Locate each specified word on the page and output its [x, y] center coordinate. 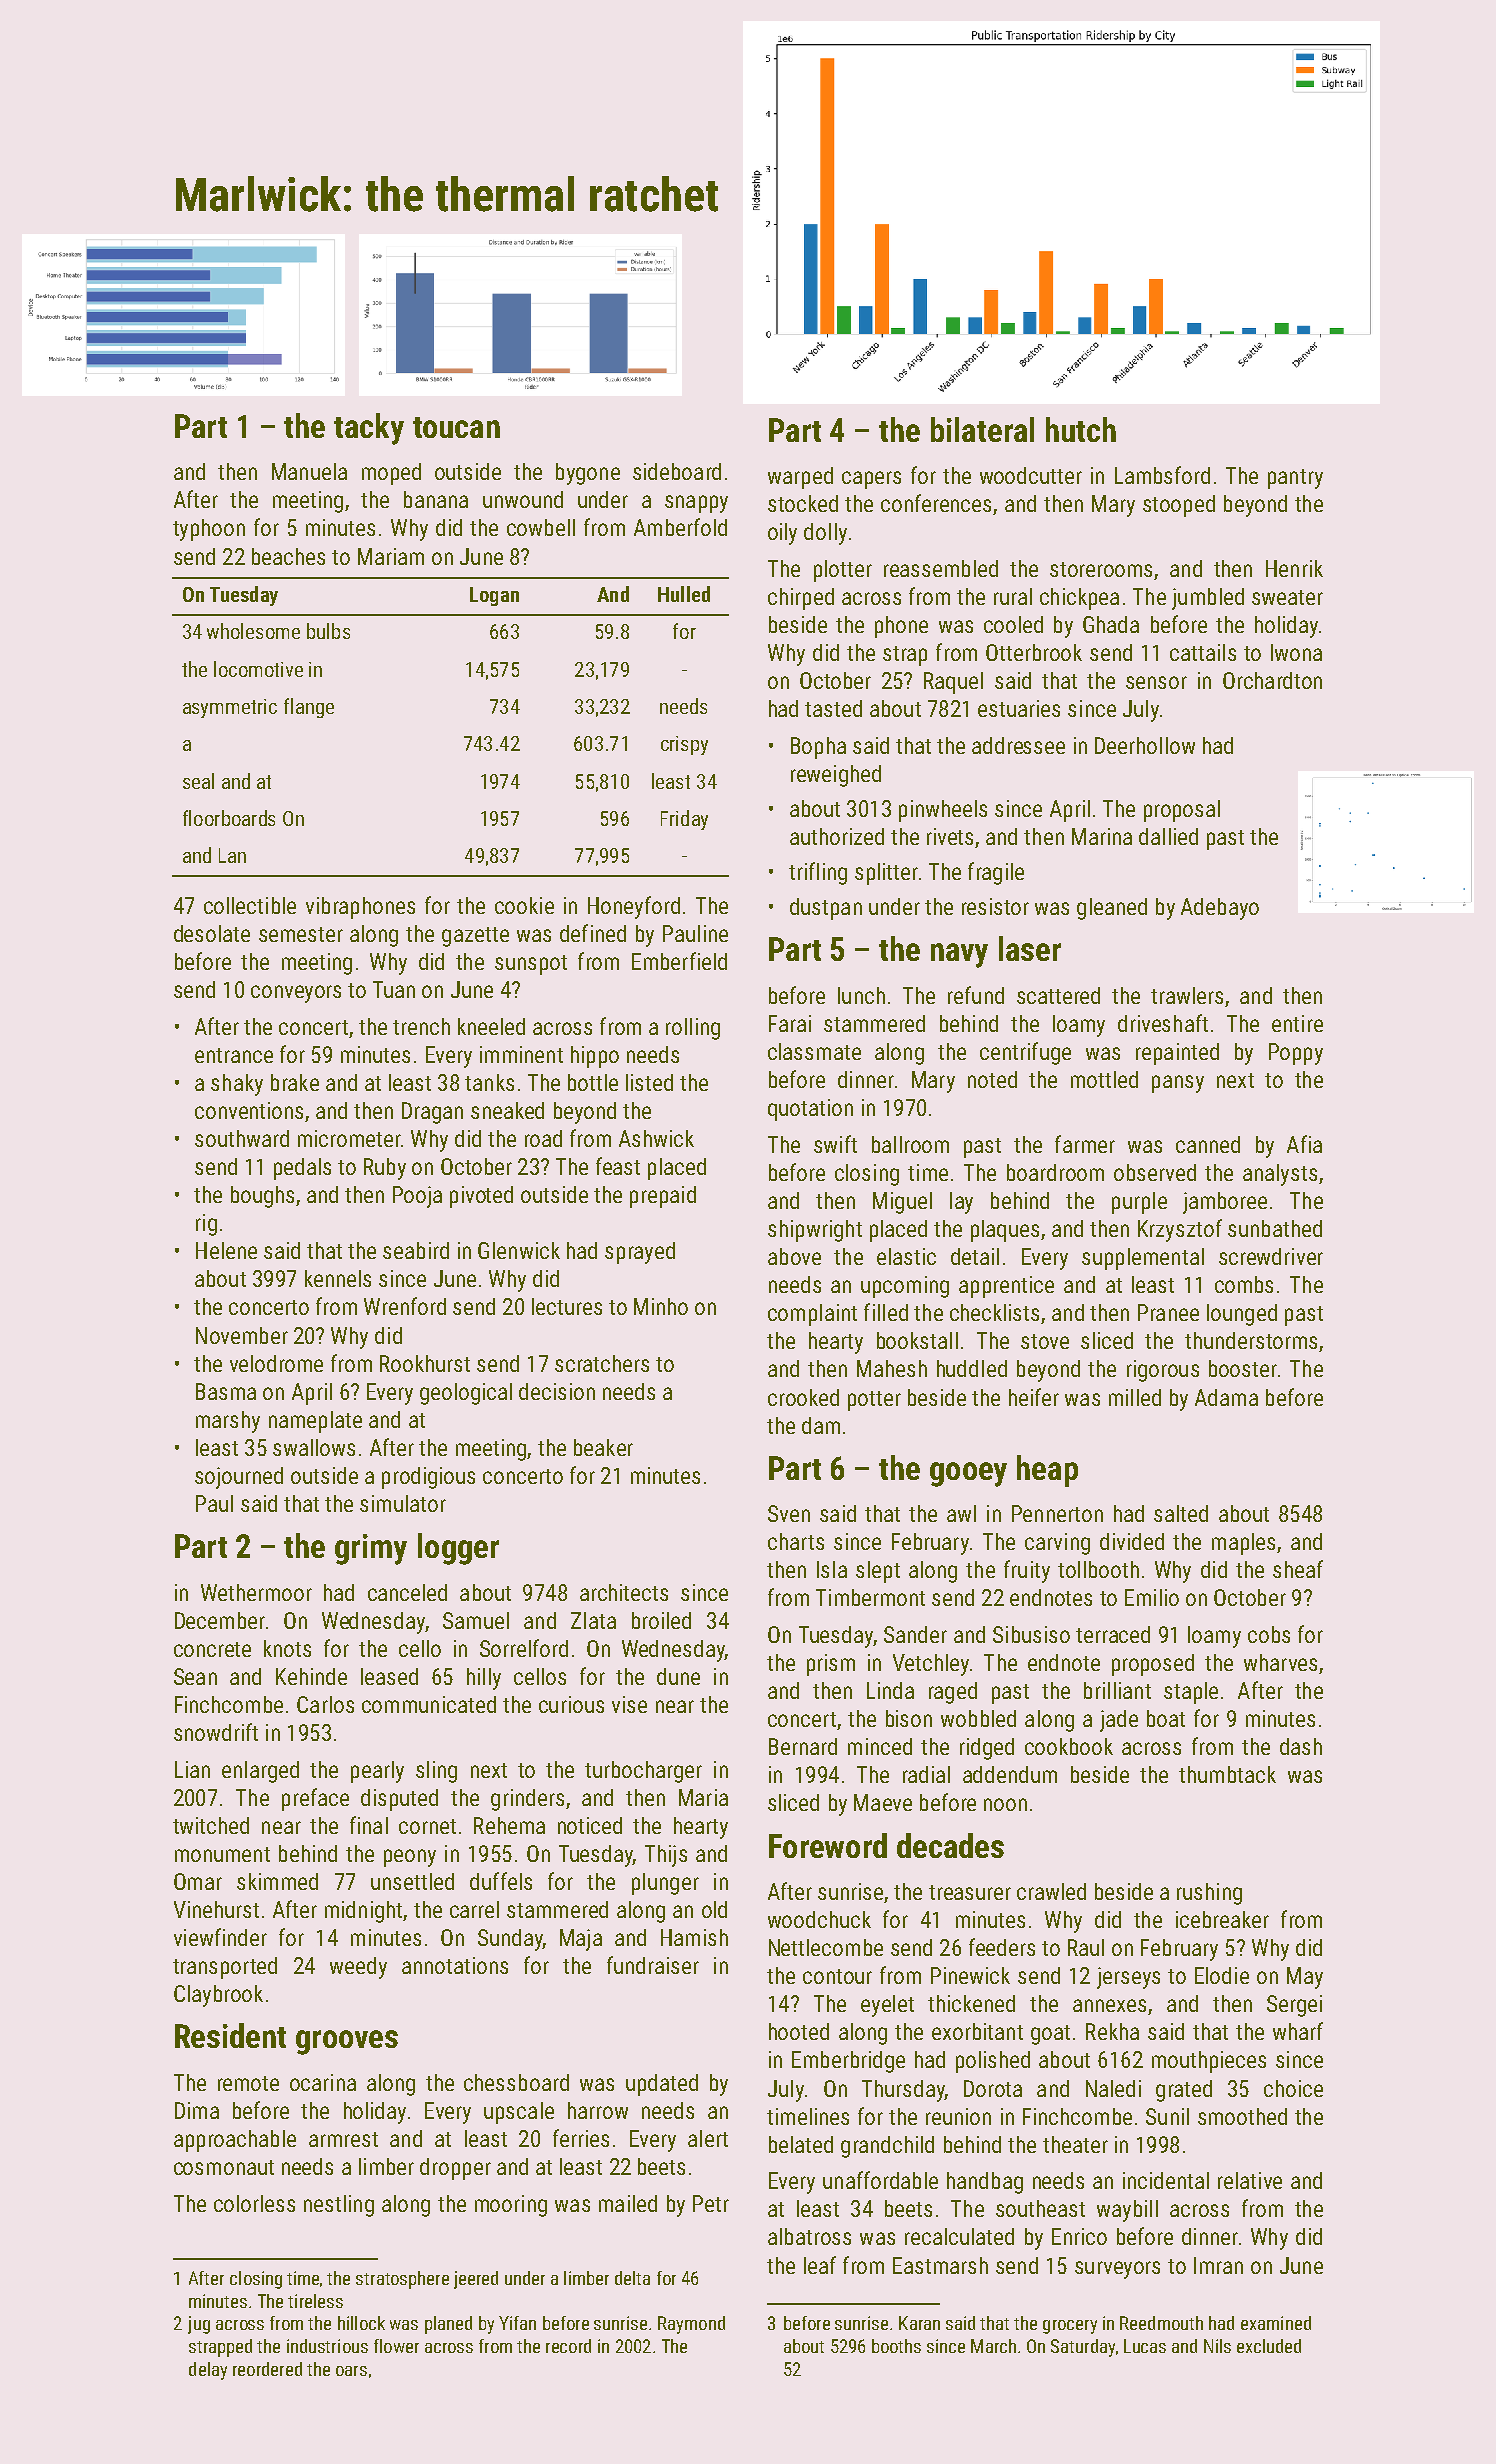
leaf [820, 2265]
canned [1208, 1144]
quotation [810, 1110]
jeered [476, 2280]
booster [1243, 1368]
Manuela [309, 471]
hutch [1081, 429]
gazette [475, 937]
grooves [347, 2042]
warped [800, 478]
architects [624, 1592]
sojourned [239, 1478]
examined [1276, 2323]
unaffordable [880, 2180]
